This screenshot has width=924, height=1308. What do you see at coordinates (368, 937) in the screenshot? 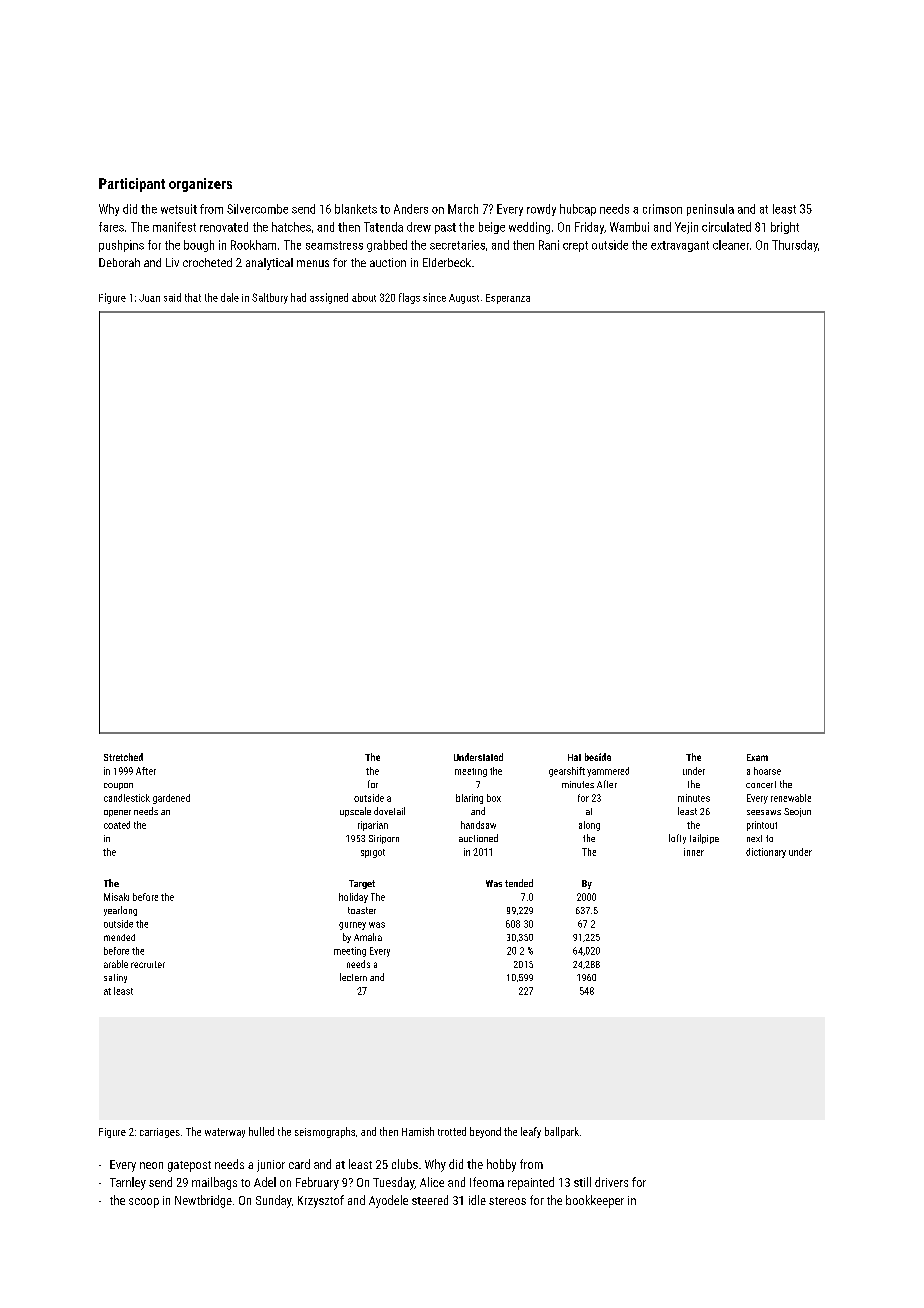
I see `Amalia` at bounding box center [368, 937].
